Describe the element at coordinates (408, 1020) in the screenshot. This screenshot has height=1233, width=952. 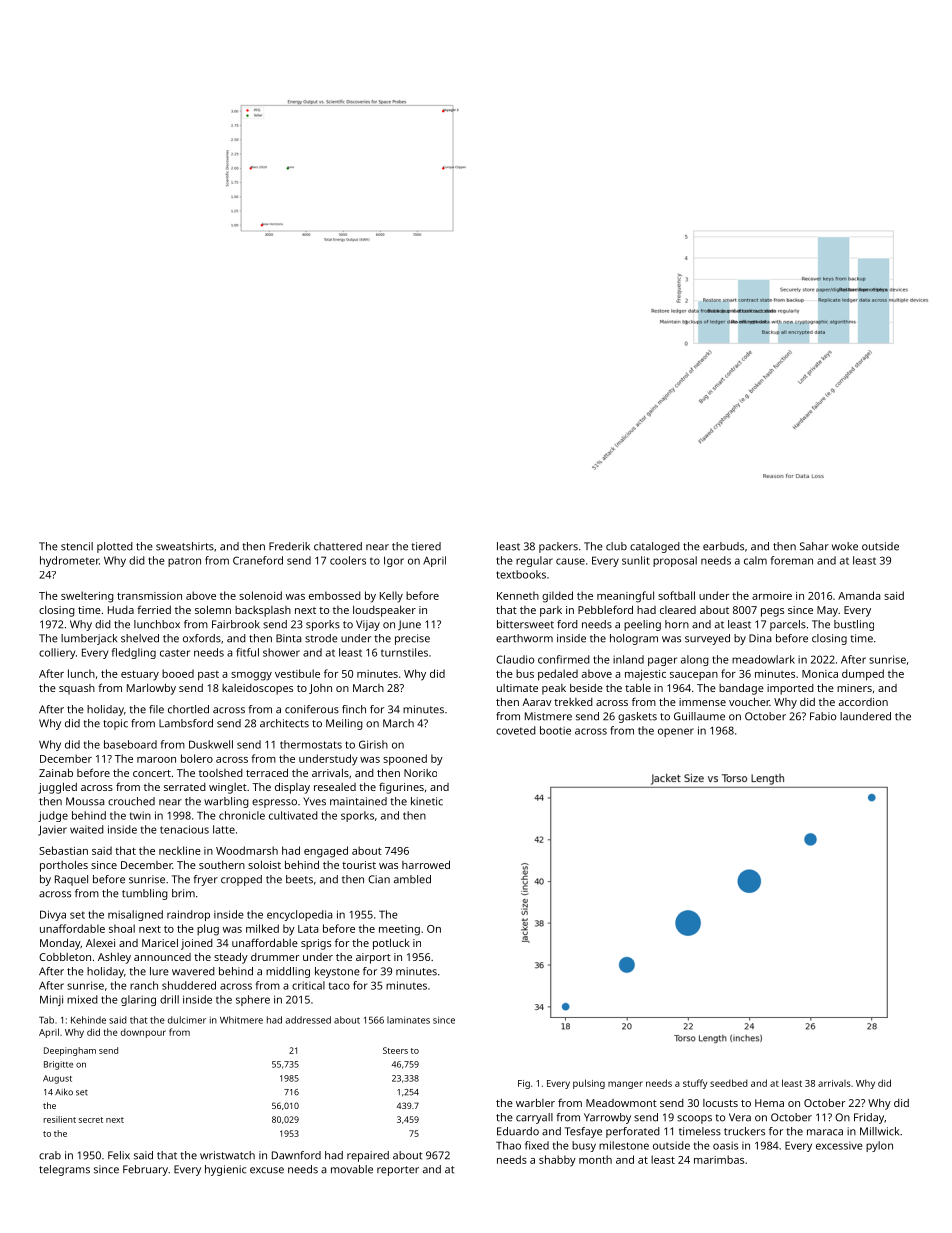
I see `laminates` at that location.
